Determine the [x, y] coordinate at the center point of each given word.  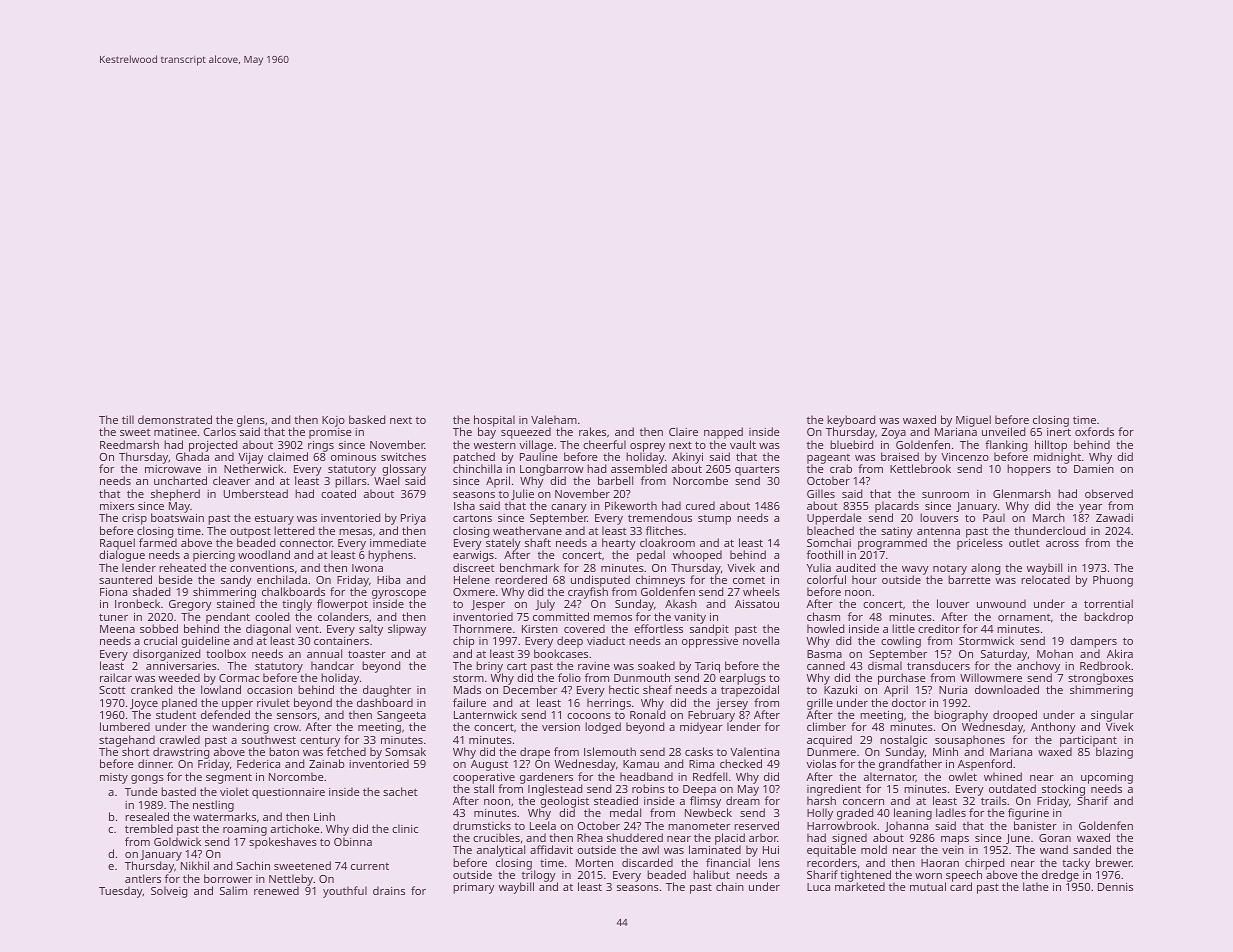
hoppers [1029, 470]
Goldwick [177, 841]
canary [569, 509]
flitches [664, 530]
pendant [228, 618]
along [985, 569]
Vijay [250, 459]
